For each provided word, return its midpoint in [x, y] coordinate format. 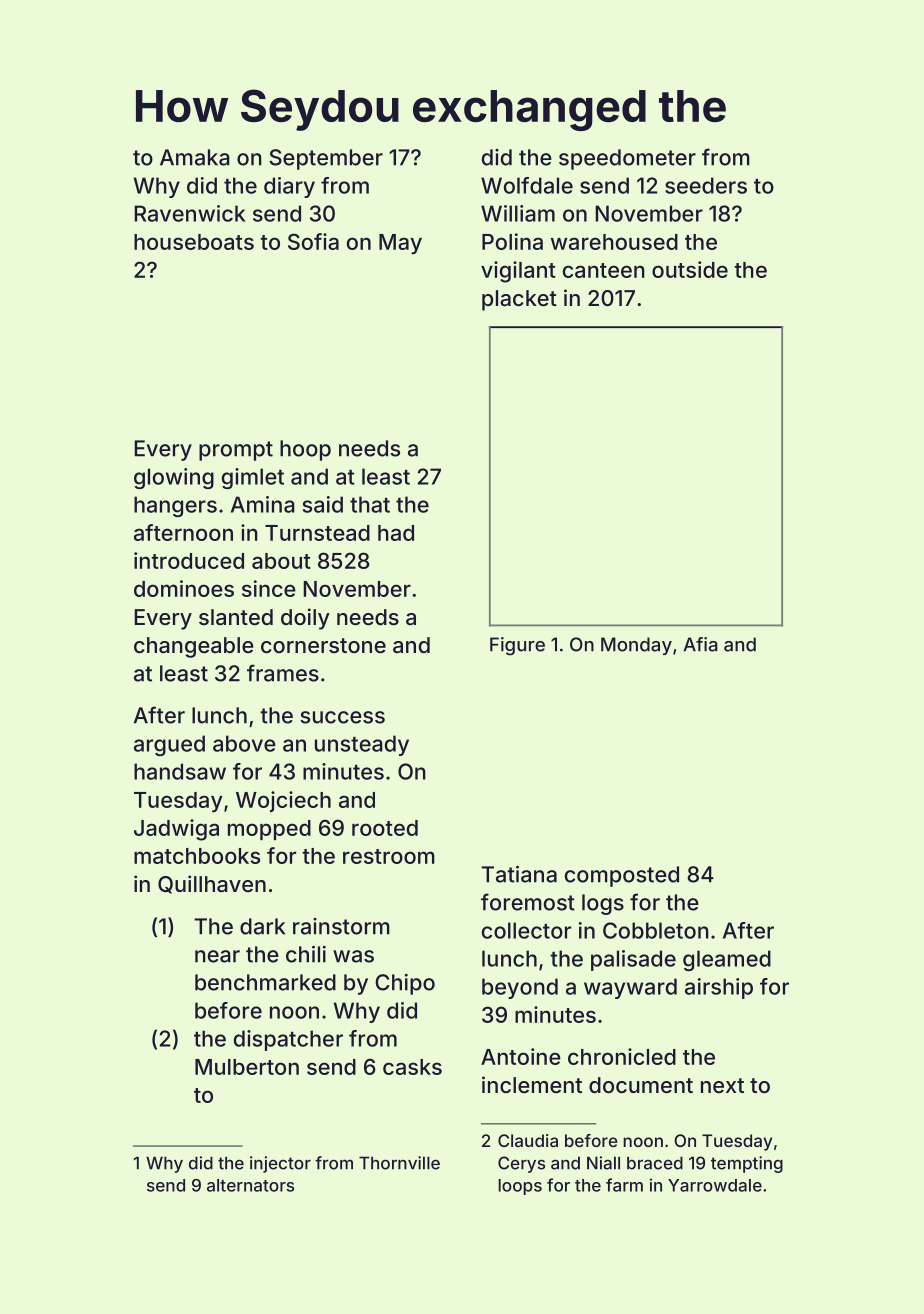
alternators [250, 1185]
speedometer [627, 159]
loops [520, 1187]
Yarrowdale [715, 1185]
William [518, 213]
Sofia [313, 241]
